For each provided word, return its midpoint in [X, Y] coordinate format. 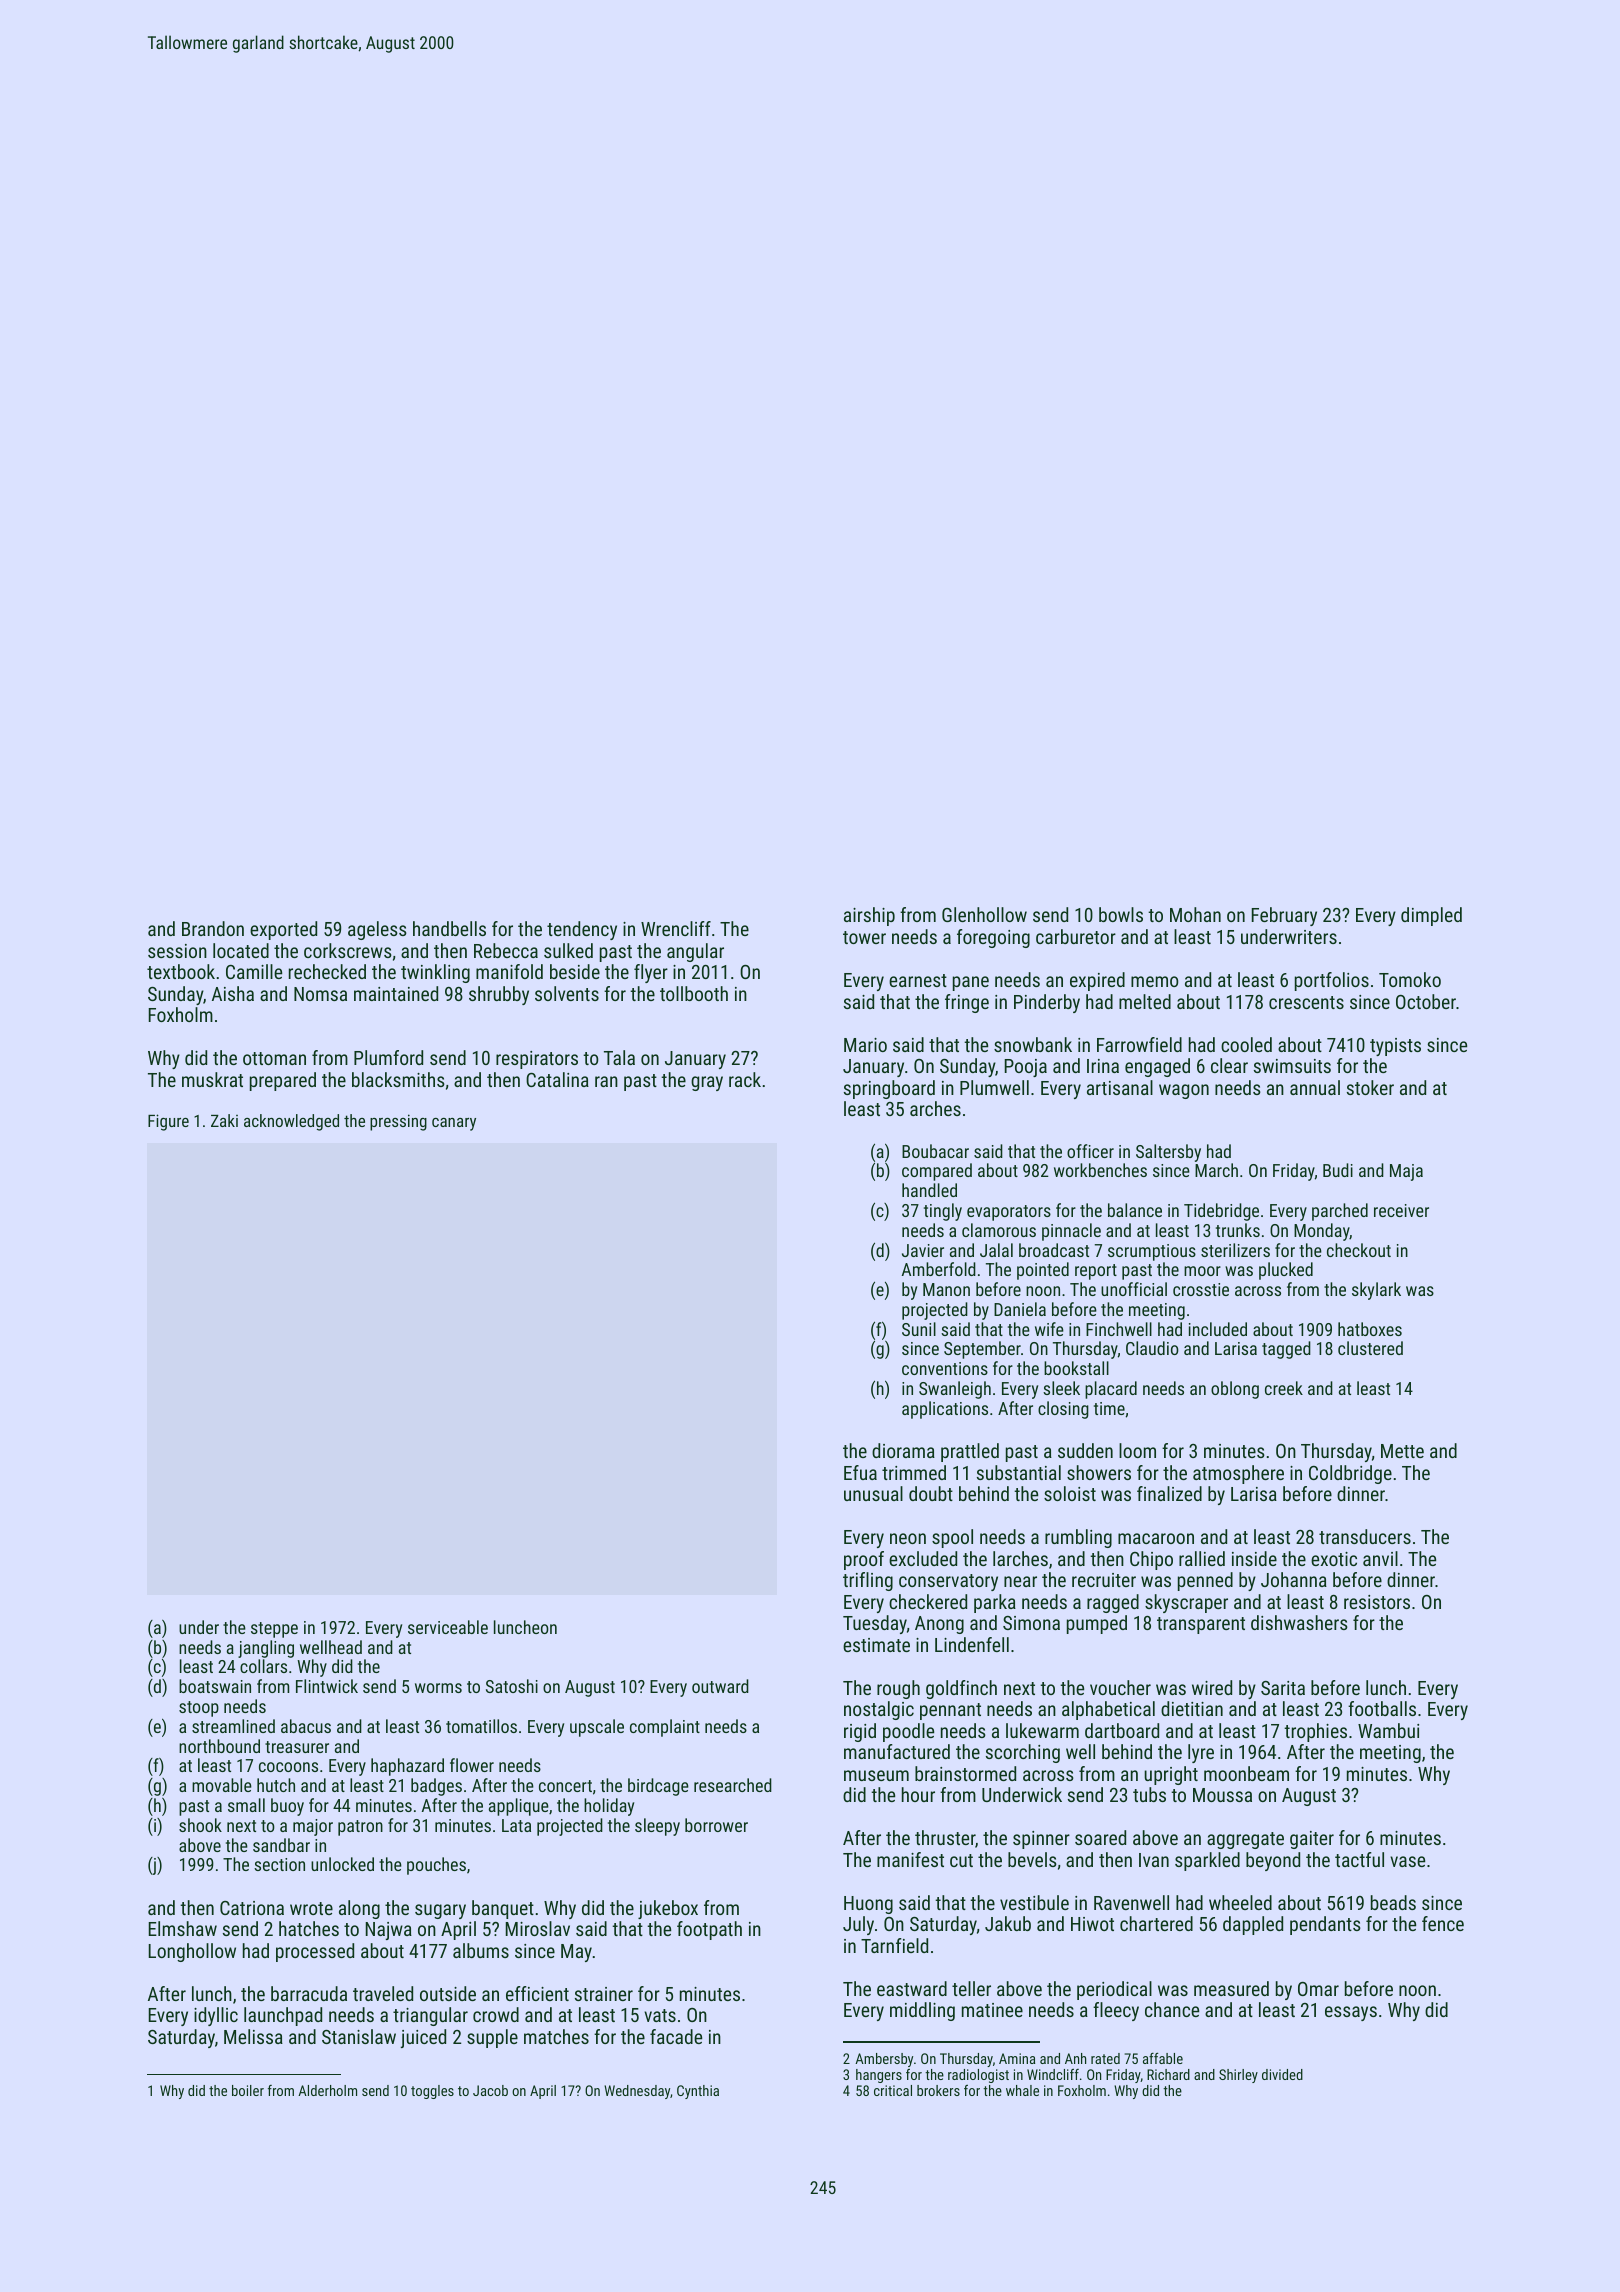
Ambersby [884, 2060]
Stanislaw [359, 2036]
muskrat [212, 1079]
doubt [931, 1493]
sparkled [1207, 1861]
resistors [1377, 1602]
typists [1395, 1047]
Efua [860, 1472]
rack [745, 1079]
